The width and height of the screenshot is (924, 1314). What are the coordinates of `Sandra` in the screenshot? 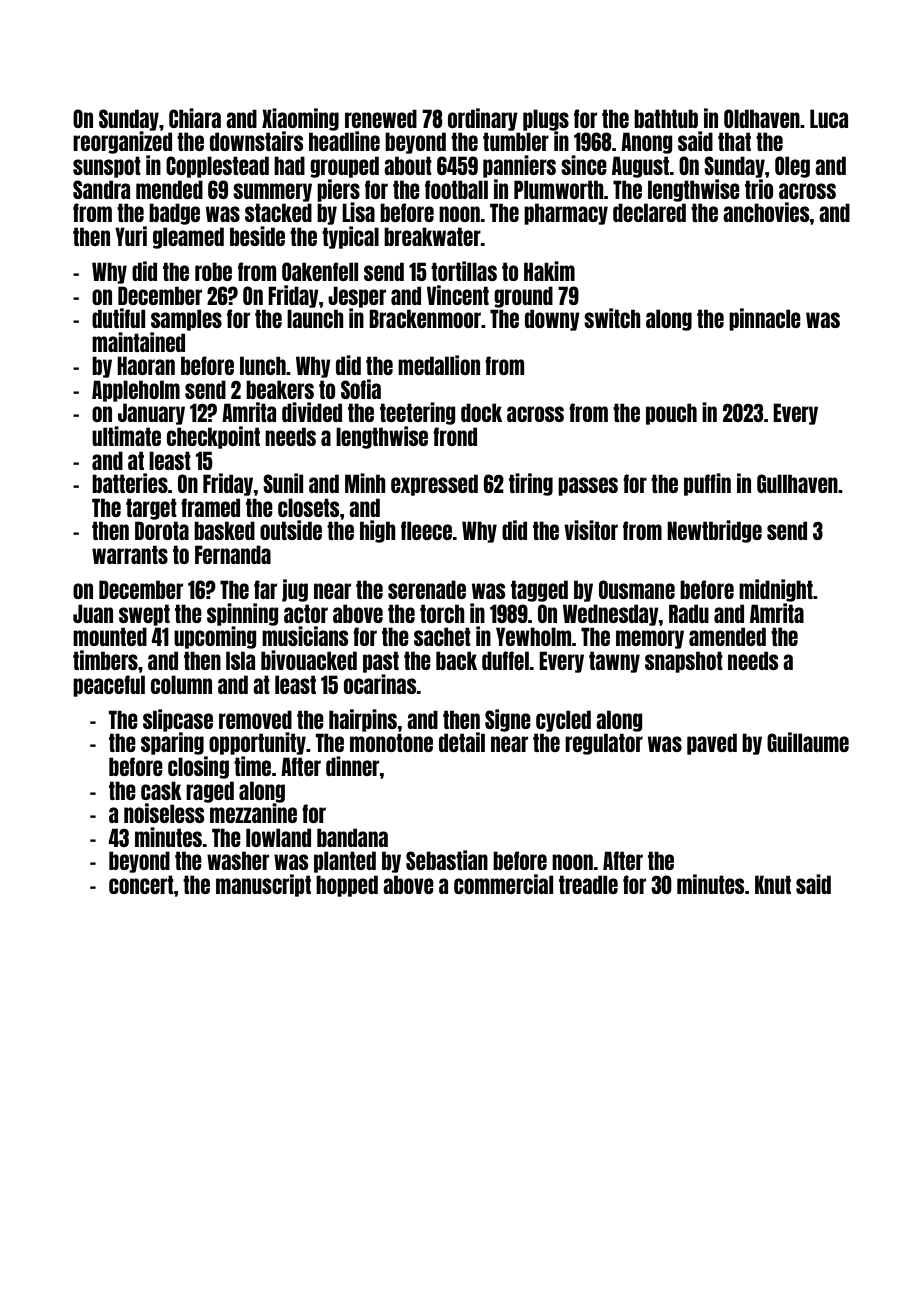 It's located at (101, 189).
